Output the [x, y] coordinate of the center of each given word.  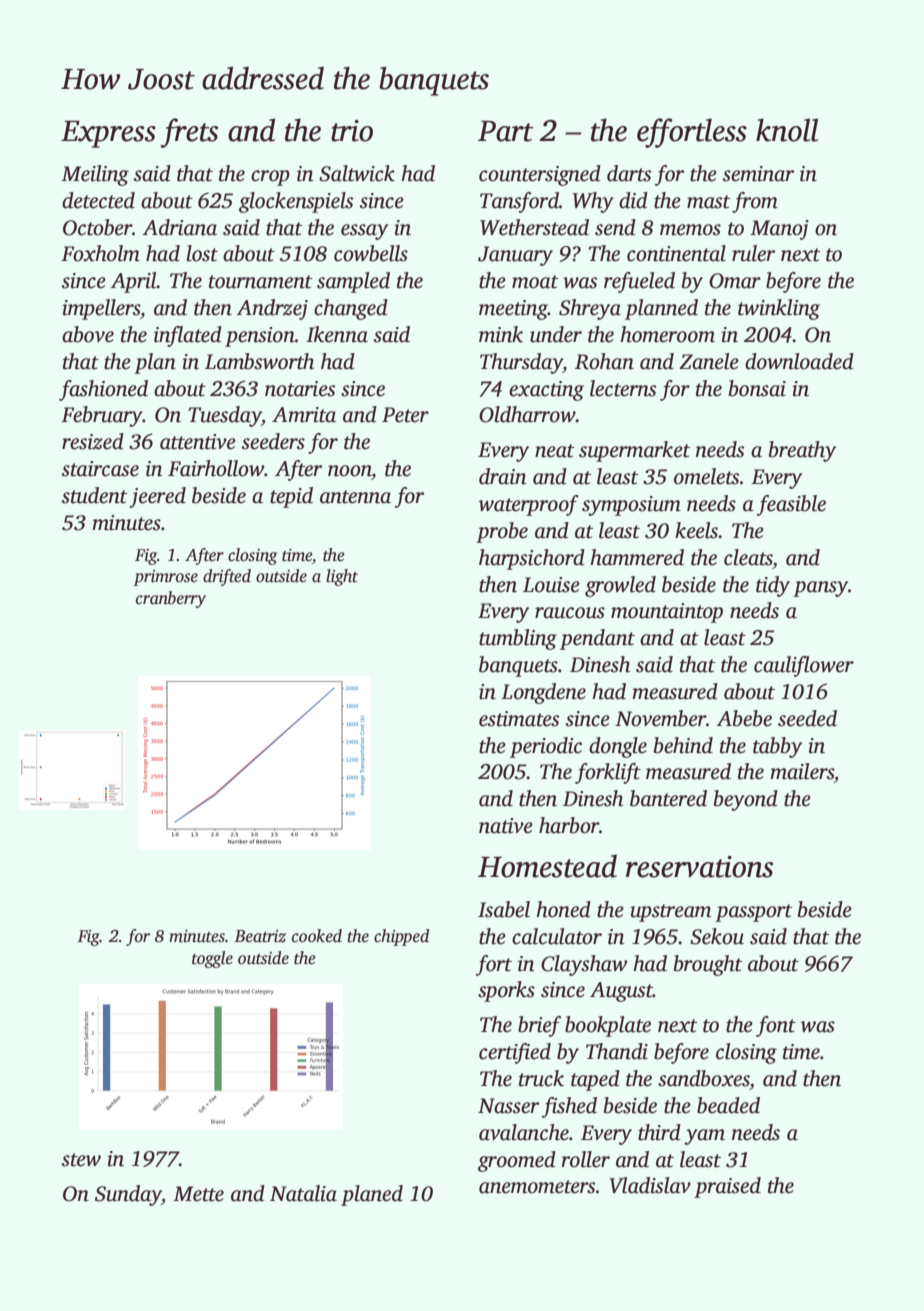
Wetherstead [534, 227]
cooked [317, 936]
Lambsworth [259, 361]
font [776, 1026]
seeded [807, 718]
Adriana [180, 227]
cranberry [171, 599]
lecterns [623, 388]
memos [690, 230]
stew [81, 1160]
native [506, 826]
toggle [212, 959]
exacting [546, 391]
